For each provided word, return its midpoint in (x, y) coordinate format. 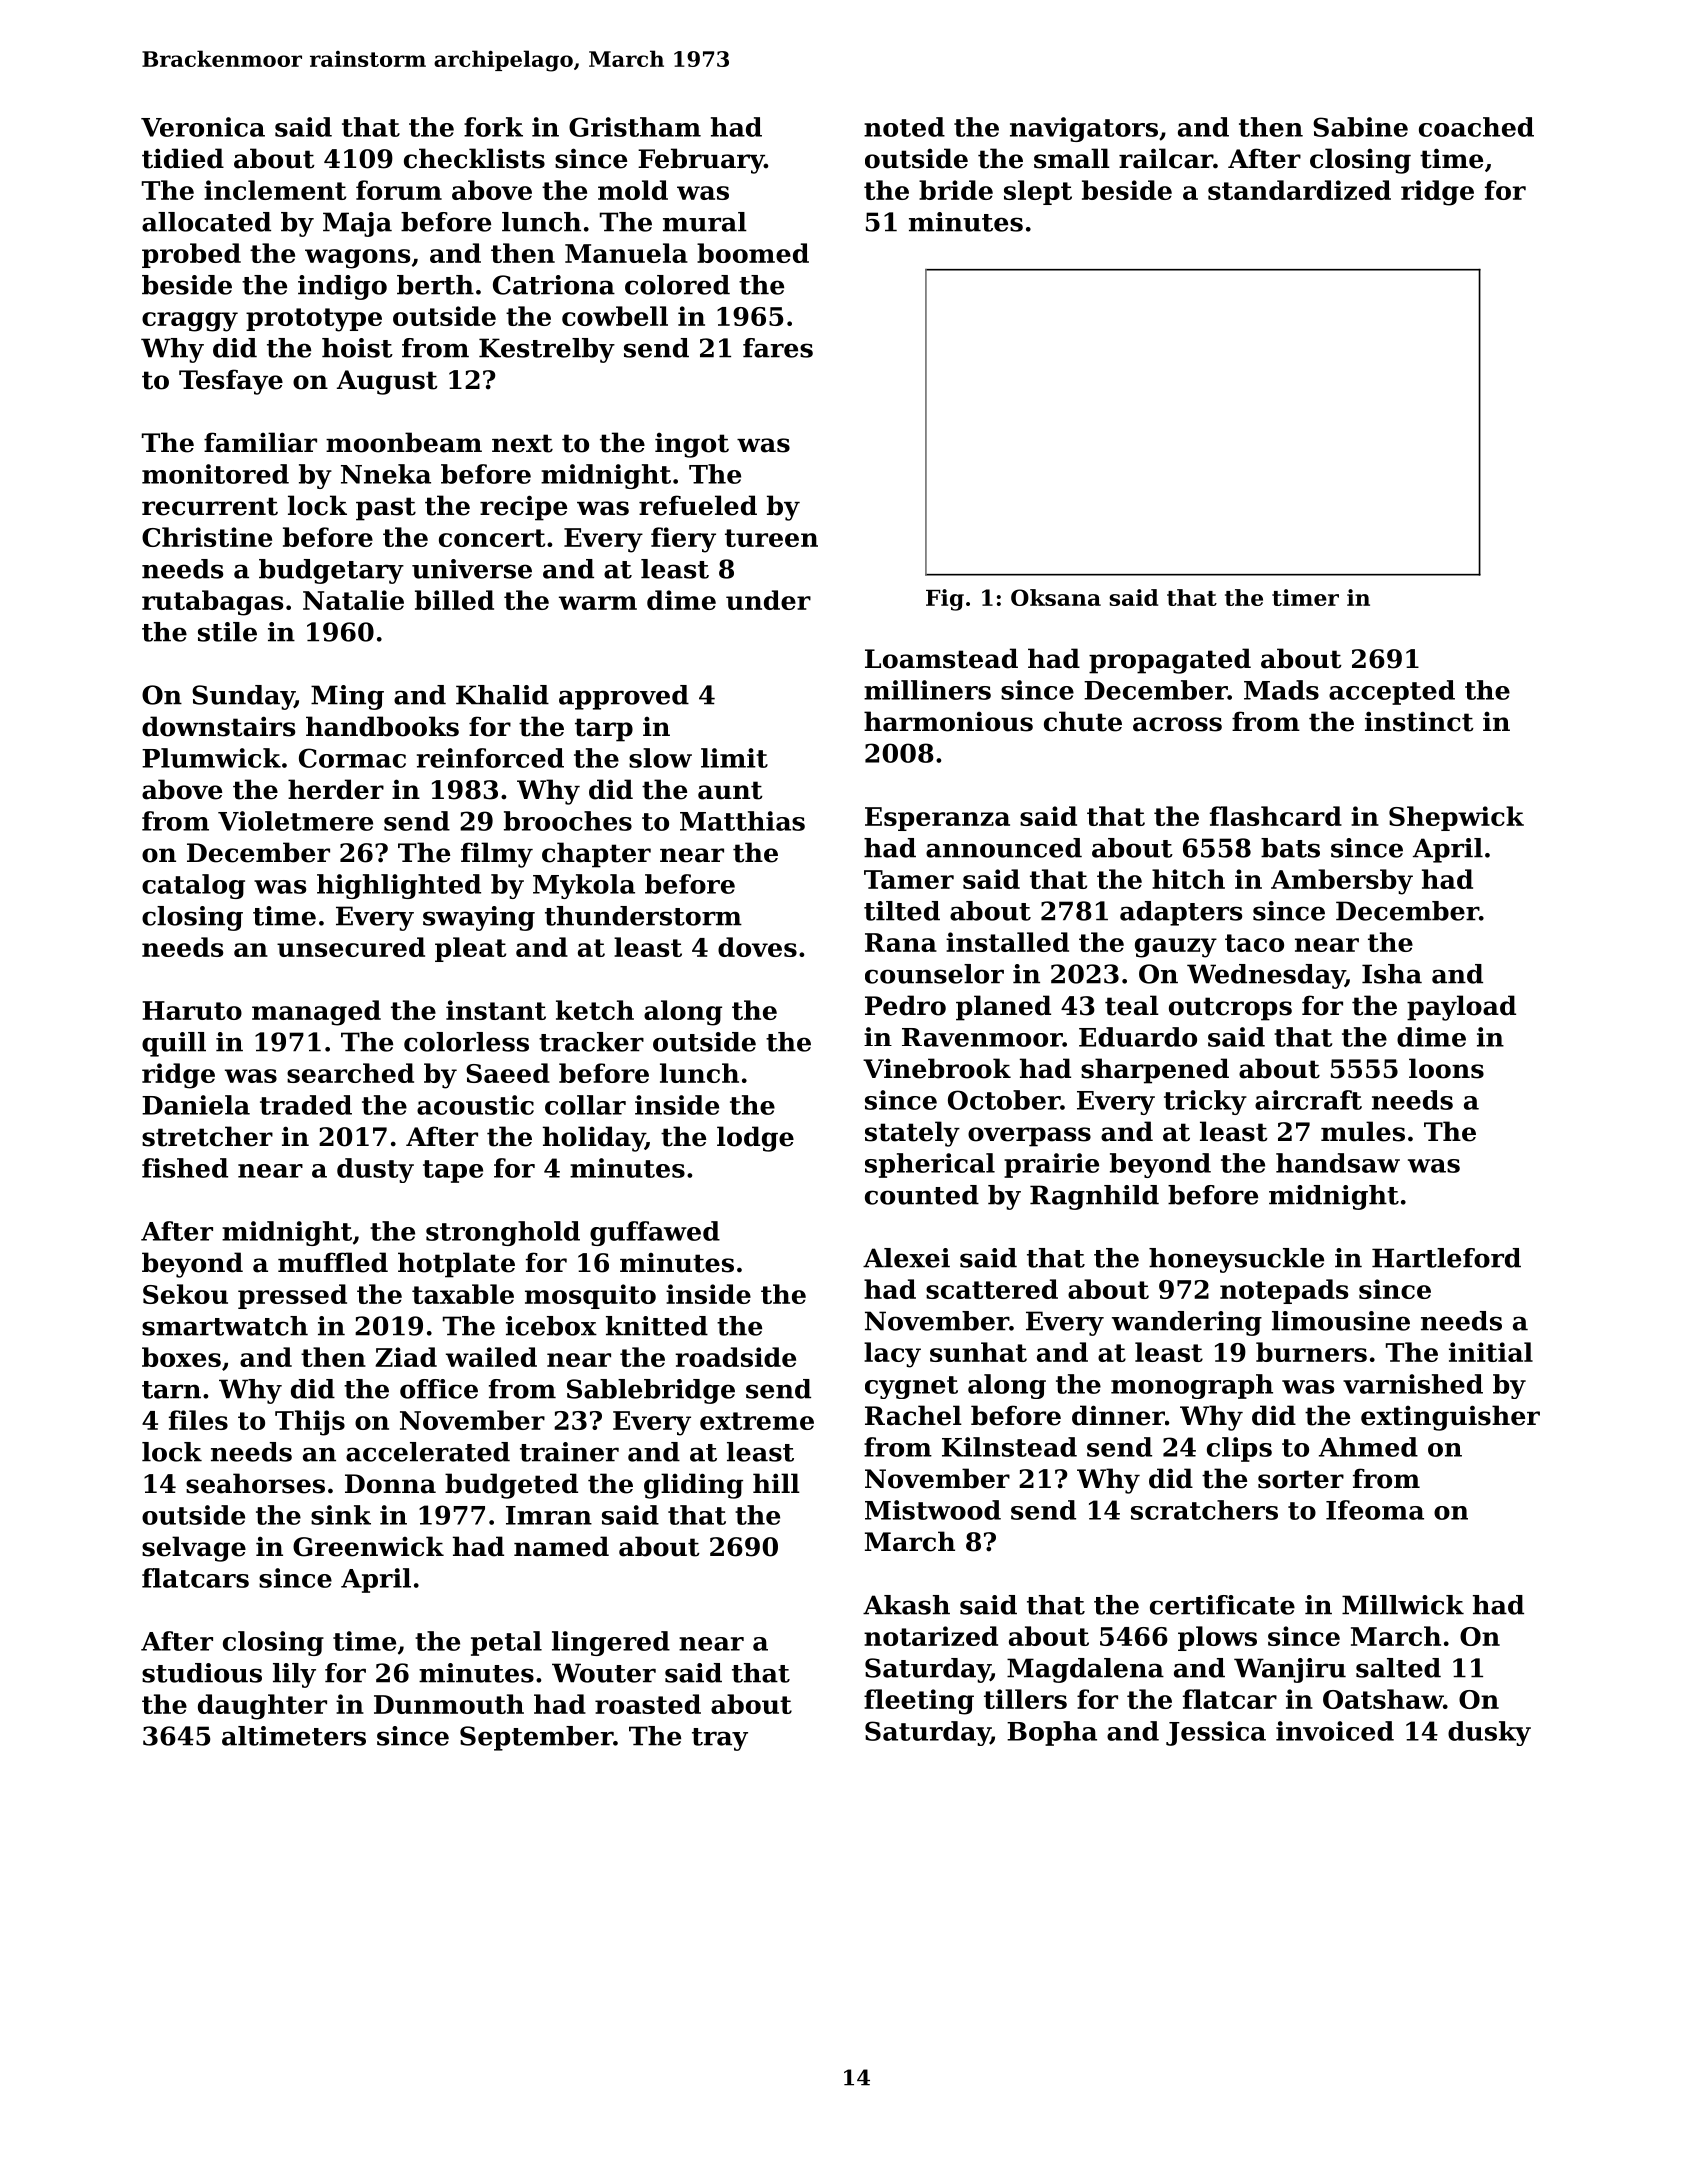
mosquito (590, 1296)
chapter (596, 855)
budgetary (331, 571)
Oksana (1056, 597)
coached (1476, 127)
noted (904, 127)
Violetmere (295, 821)
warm (598, 603)
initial (1491, 1352)
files (198, 1420)
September (536, 1738)
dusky (1489, 1733)
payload (1461, 1008)
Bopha (1052, 1733)
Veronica (203, 127)
